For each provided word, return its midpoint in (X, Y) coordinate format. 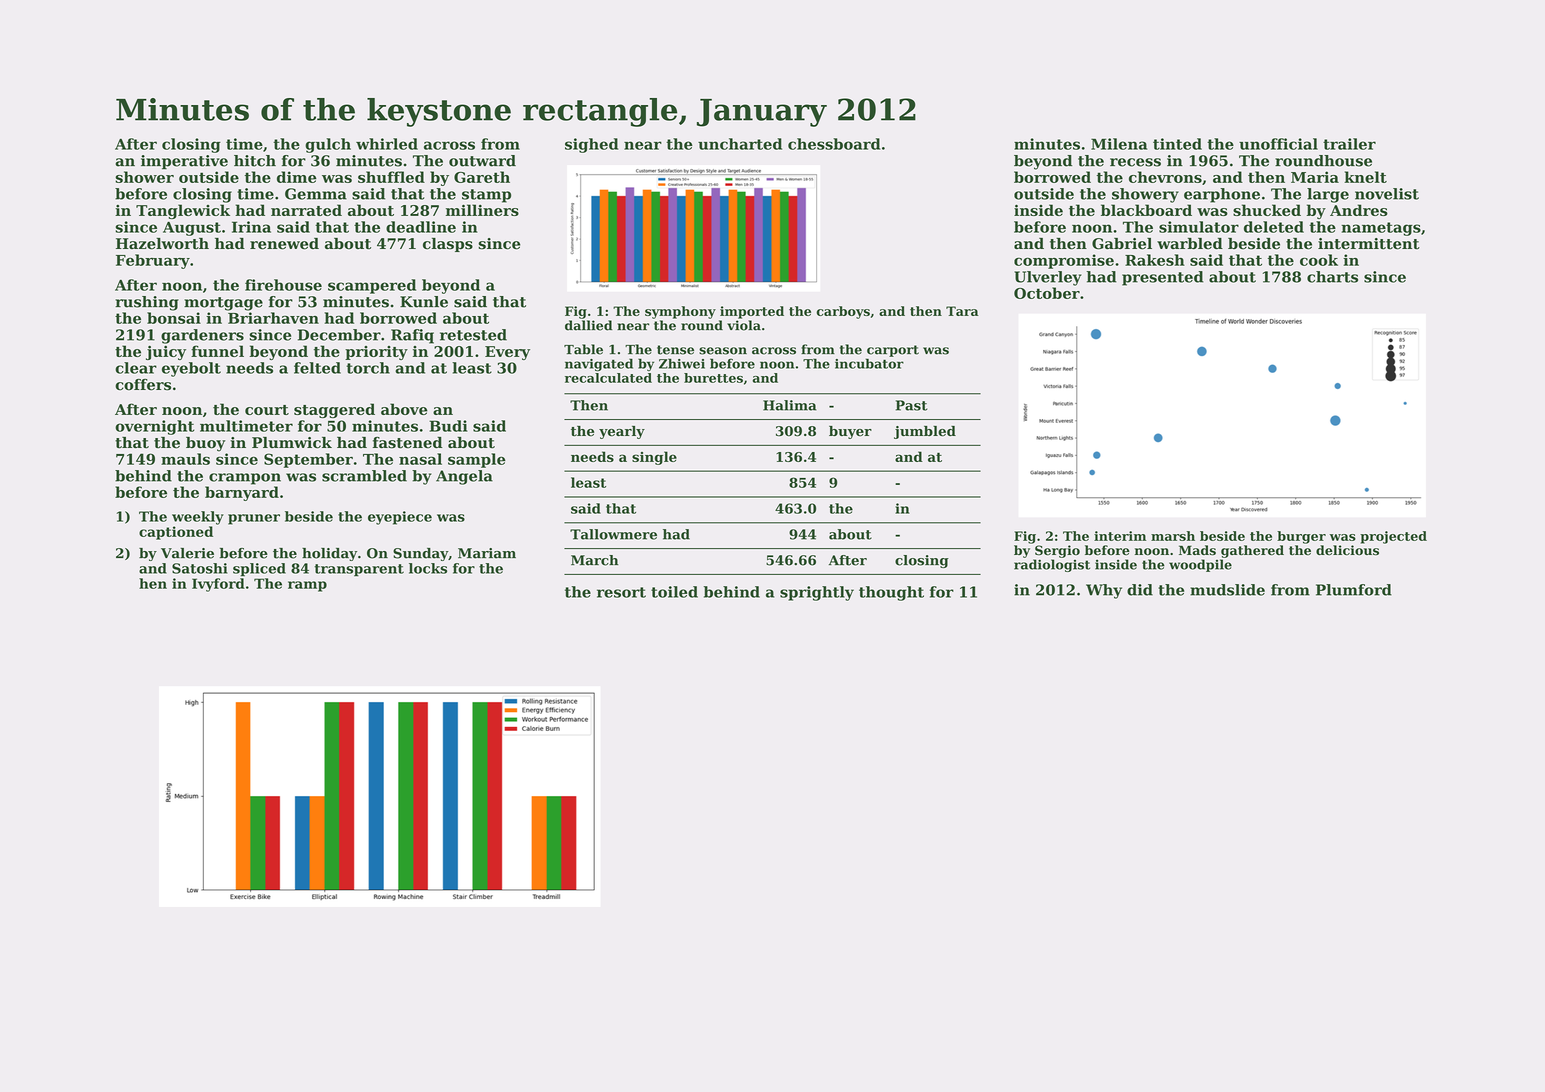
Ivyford (218, 585)
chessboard (834, 144)
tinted (1177, 144)
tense (675, 350)
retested (473, 335)
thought (891, 593)
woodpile (1200, 565)
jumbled (925, 432)
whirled (387, 144)
